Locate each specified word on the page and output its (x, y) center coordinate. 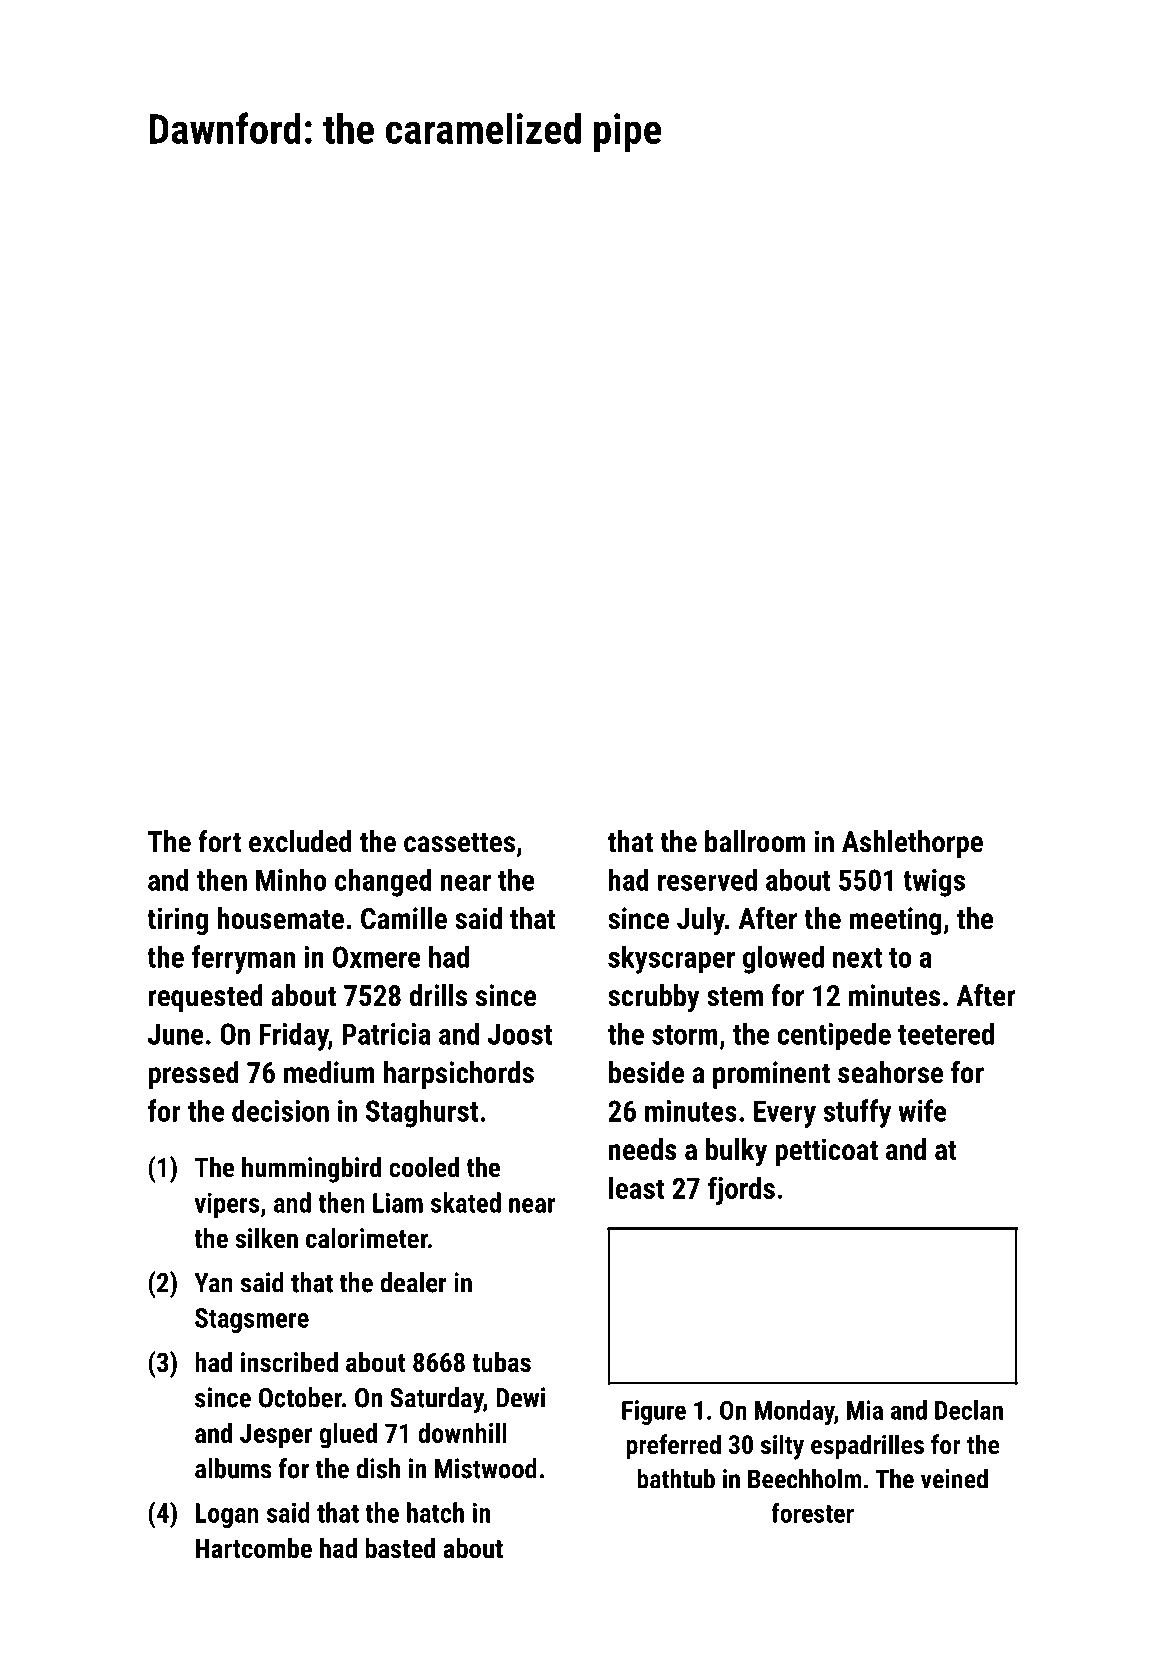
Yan (213, 1283)
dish (378, 1468)
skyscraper (671, 959)
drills (438, 995)
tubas (501, 1362)
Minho (291, 880)
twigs (934, 883)
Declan (969, 1410)
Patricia (386, 1034)
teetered (946, 1033)
